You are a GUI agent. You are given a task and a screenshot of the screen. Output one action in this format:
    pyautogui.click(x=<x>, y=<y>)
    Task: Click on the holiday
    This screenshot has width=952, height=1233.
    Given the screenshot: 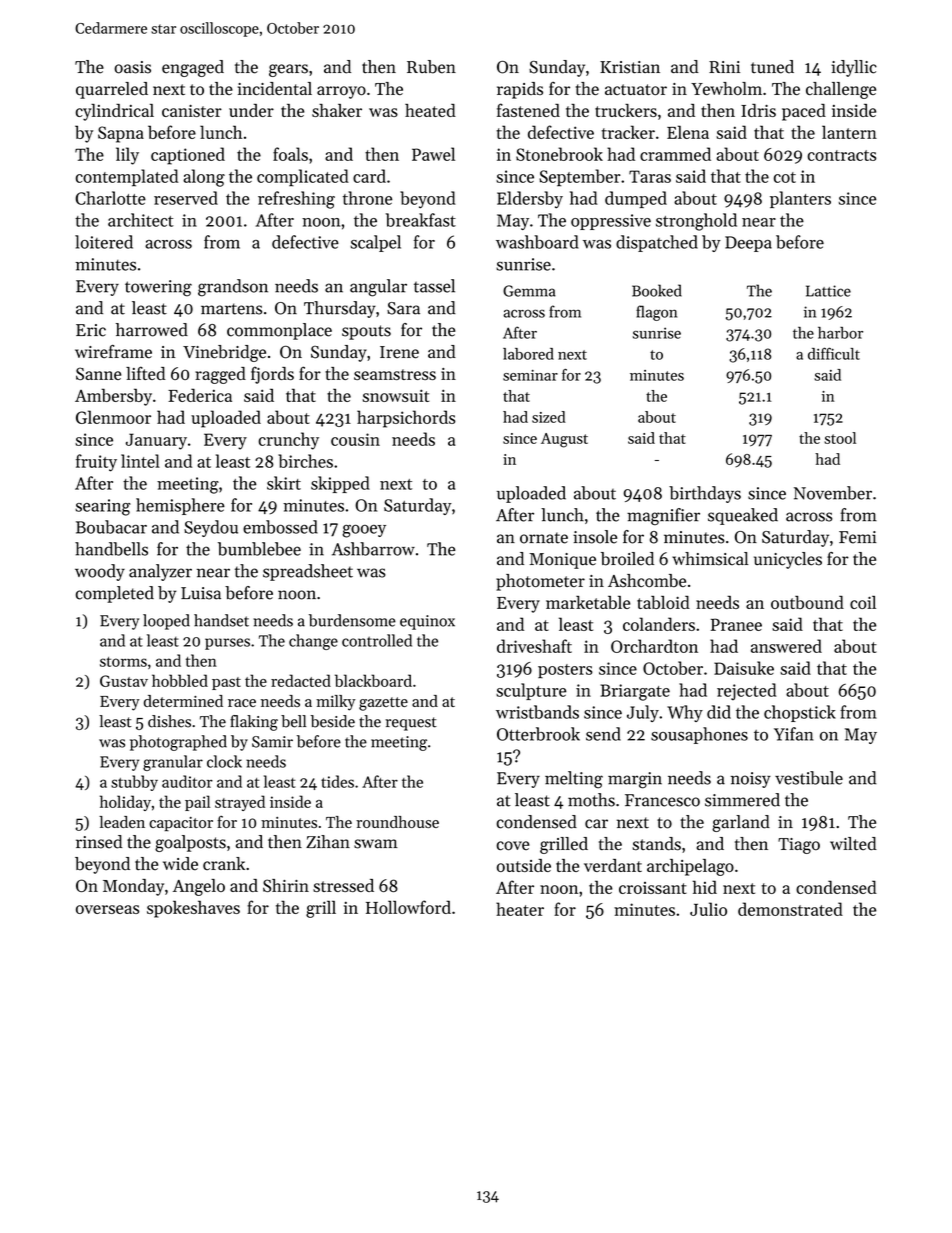 What is the action you would take?
    pyautogui.click(x=125, y=803)
